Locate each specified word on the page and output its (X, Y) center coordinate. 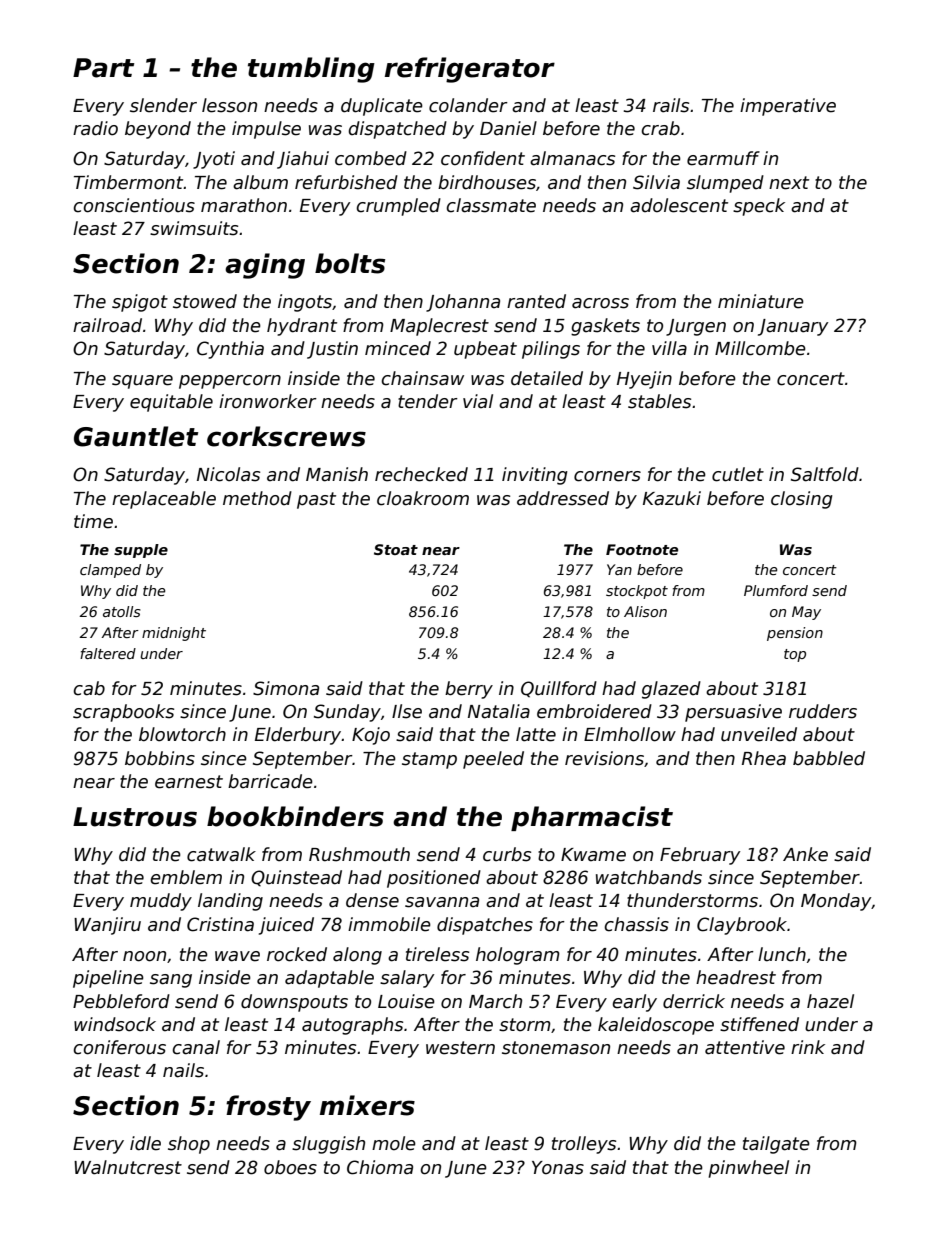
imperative (788, 107)
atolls (122, 611)
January (793, 327)
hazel (830, 1001)
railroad (107, 325)
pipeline (108, 979)
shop (189, 1145)
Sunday (347, 713)
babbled (829, 758)
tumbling (311, 70)
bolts (350, 263)
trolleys (584, 1145)
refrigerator (470, 70)
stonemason (556, 1048)
